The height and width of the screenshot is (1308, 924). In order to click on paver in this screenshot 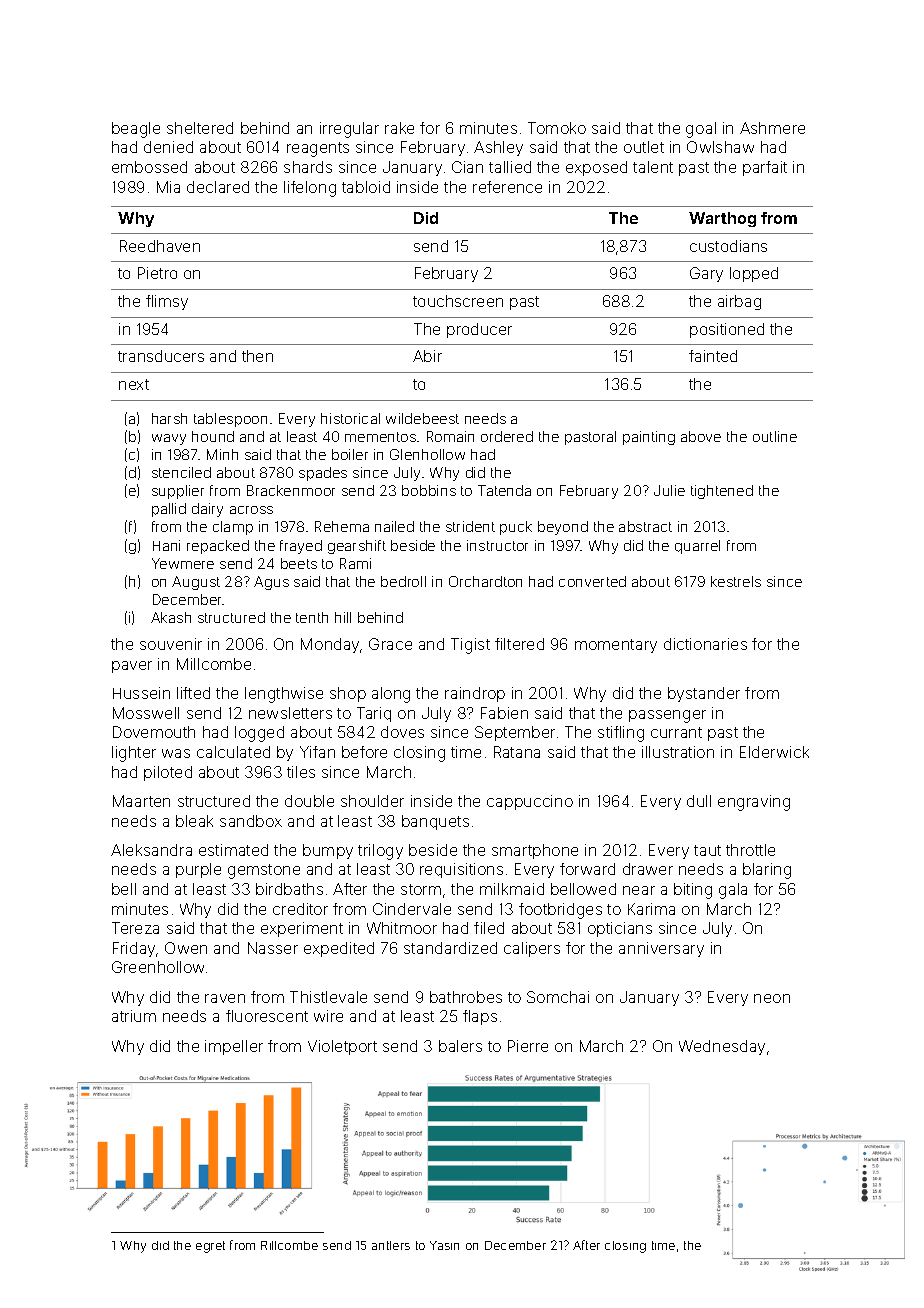, I will do `click(132, 667)`.
